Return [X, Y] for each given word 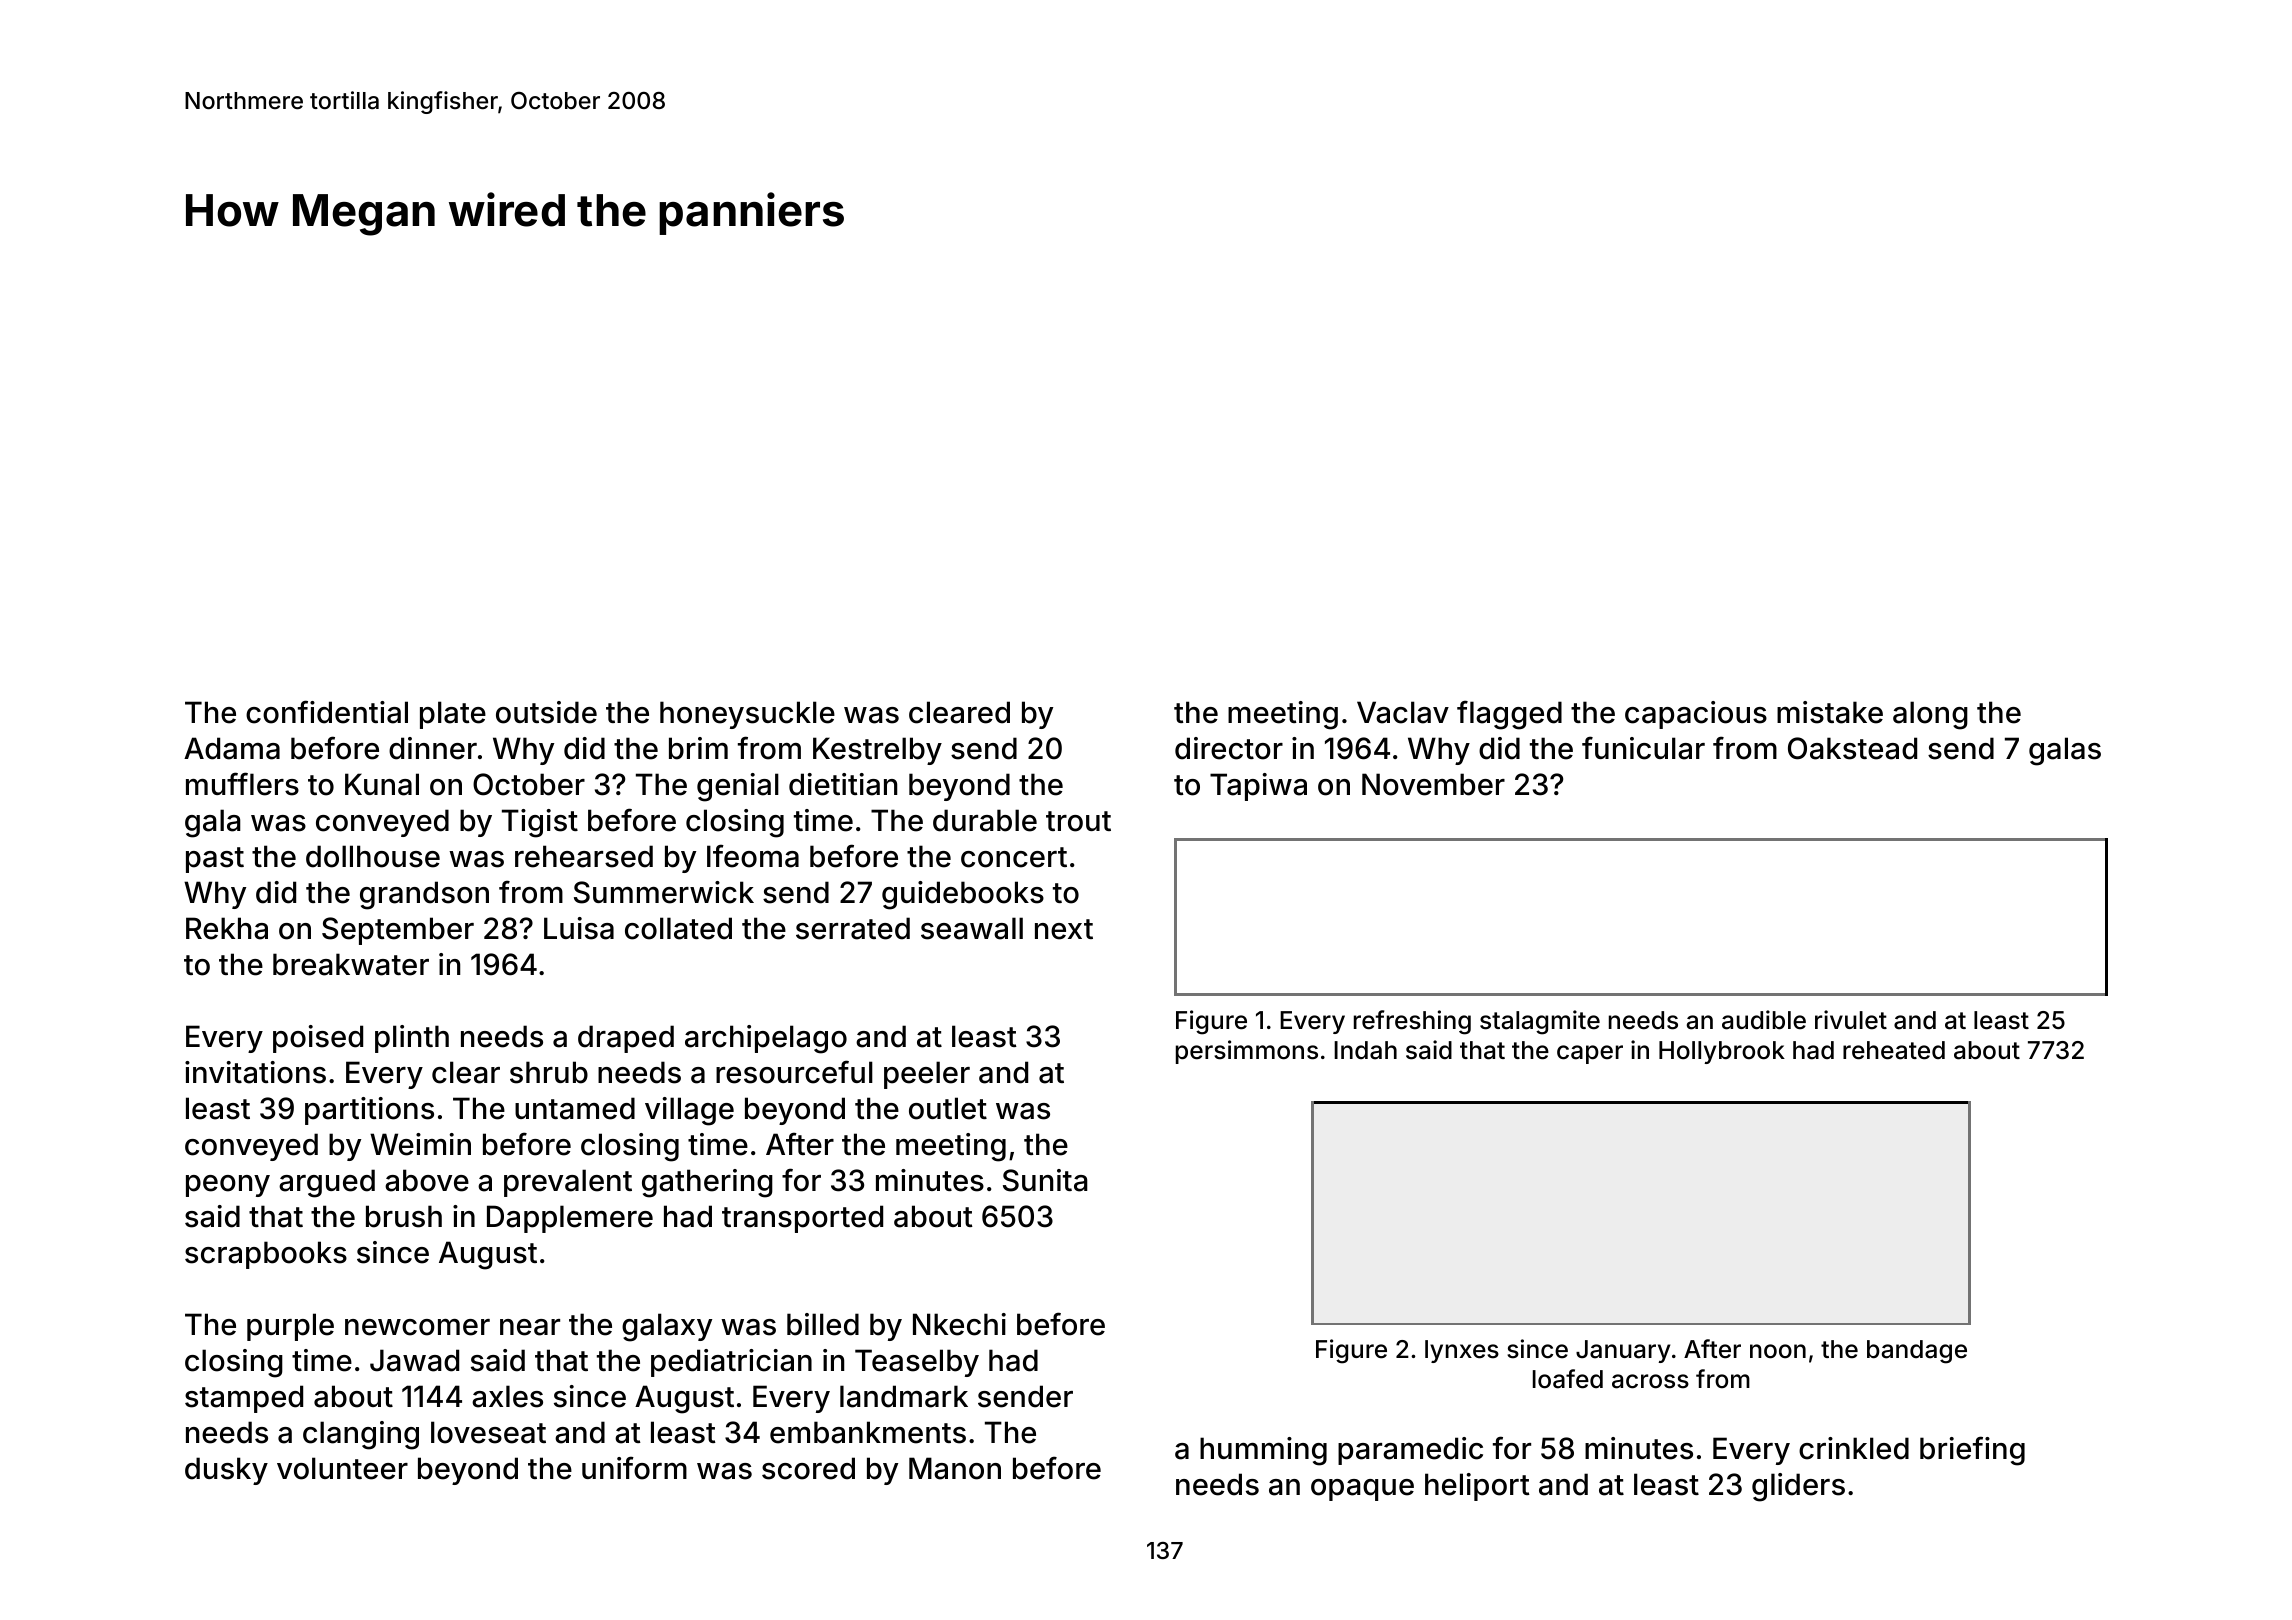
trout [1078, 821]
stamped [244, 1399]
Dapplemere [570, 1219]
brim [698, 748]
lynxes [1462, 1351]
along [1930, 715]
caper [1590, 1054]
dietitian [843, 784]
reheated [1894, 1050]
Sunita [1045, 1180]
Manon [955, 1468]
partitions [369, 1111]
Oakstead [1852, 748]
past [215, 860]
